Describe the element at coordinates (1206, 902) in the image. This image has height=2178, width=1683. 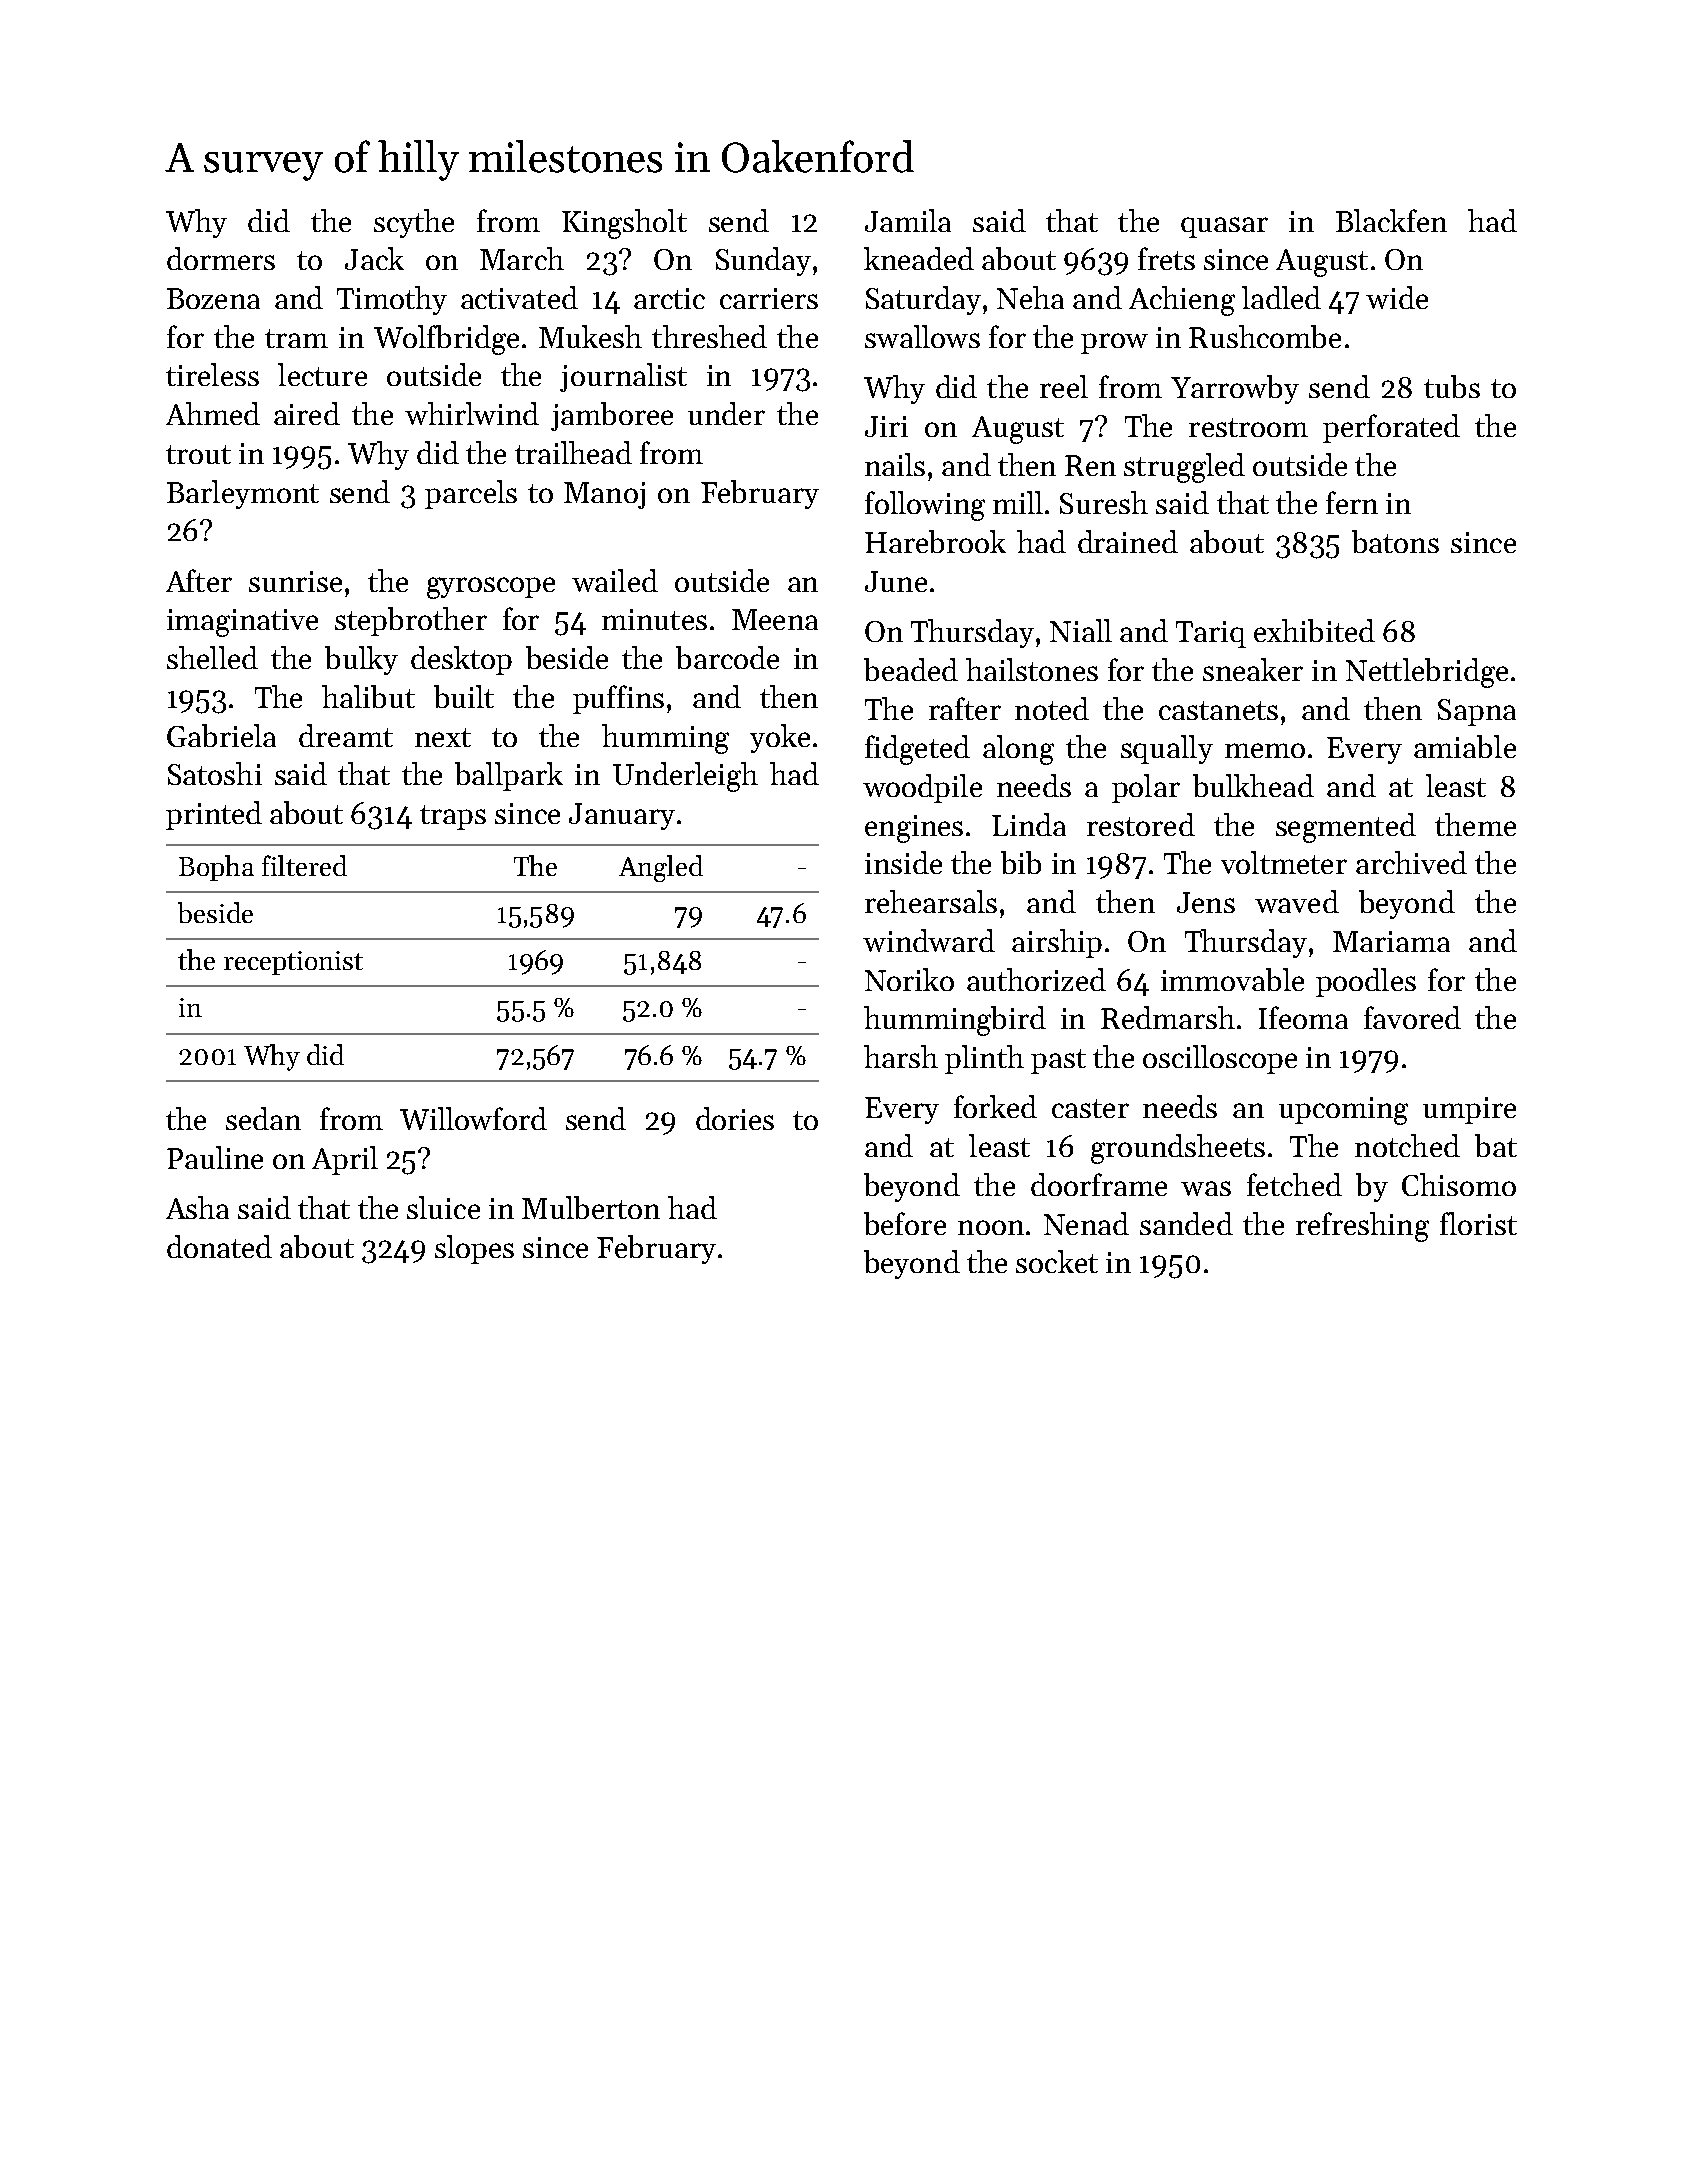
I see `Jens` at that location.
